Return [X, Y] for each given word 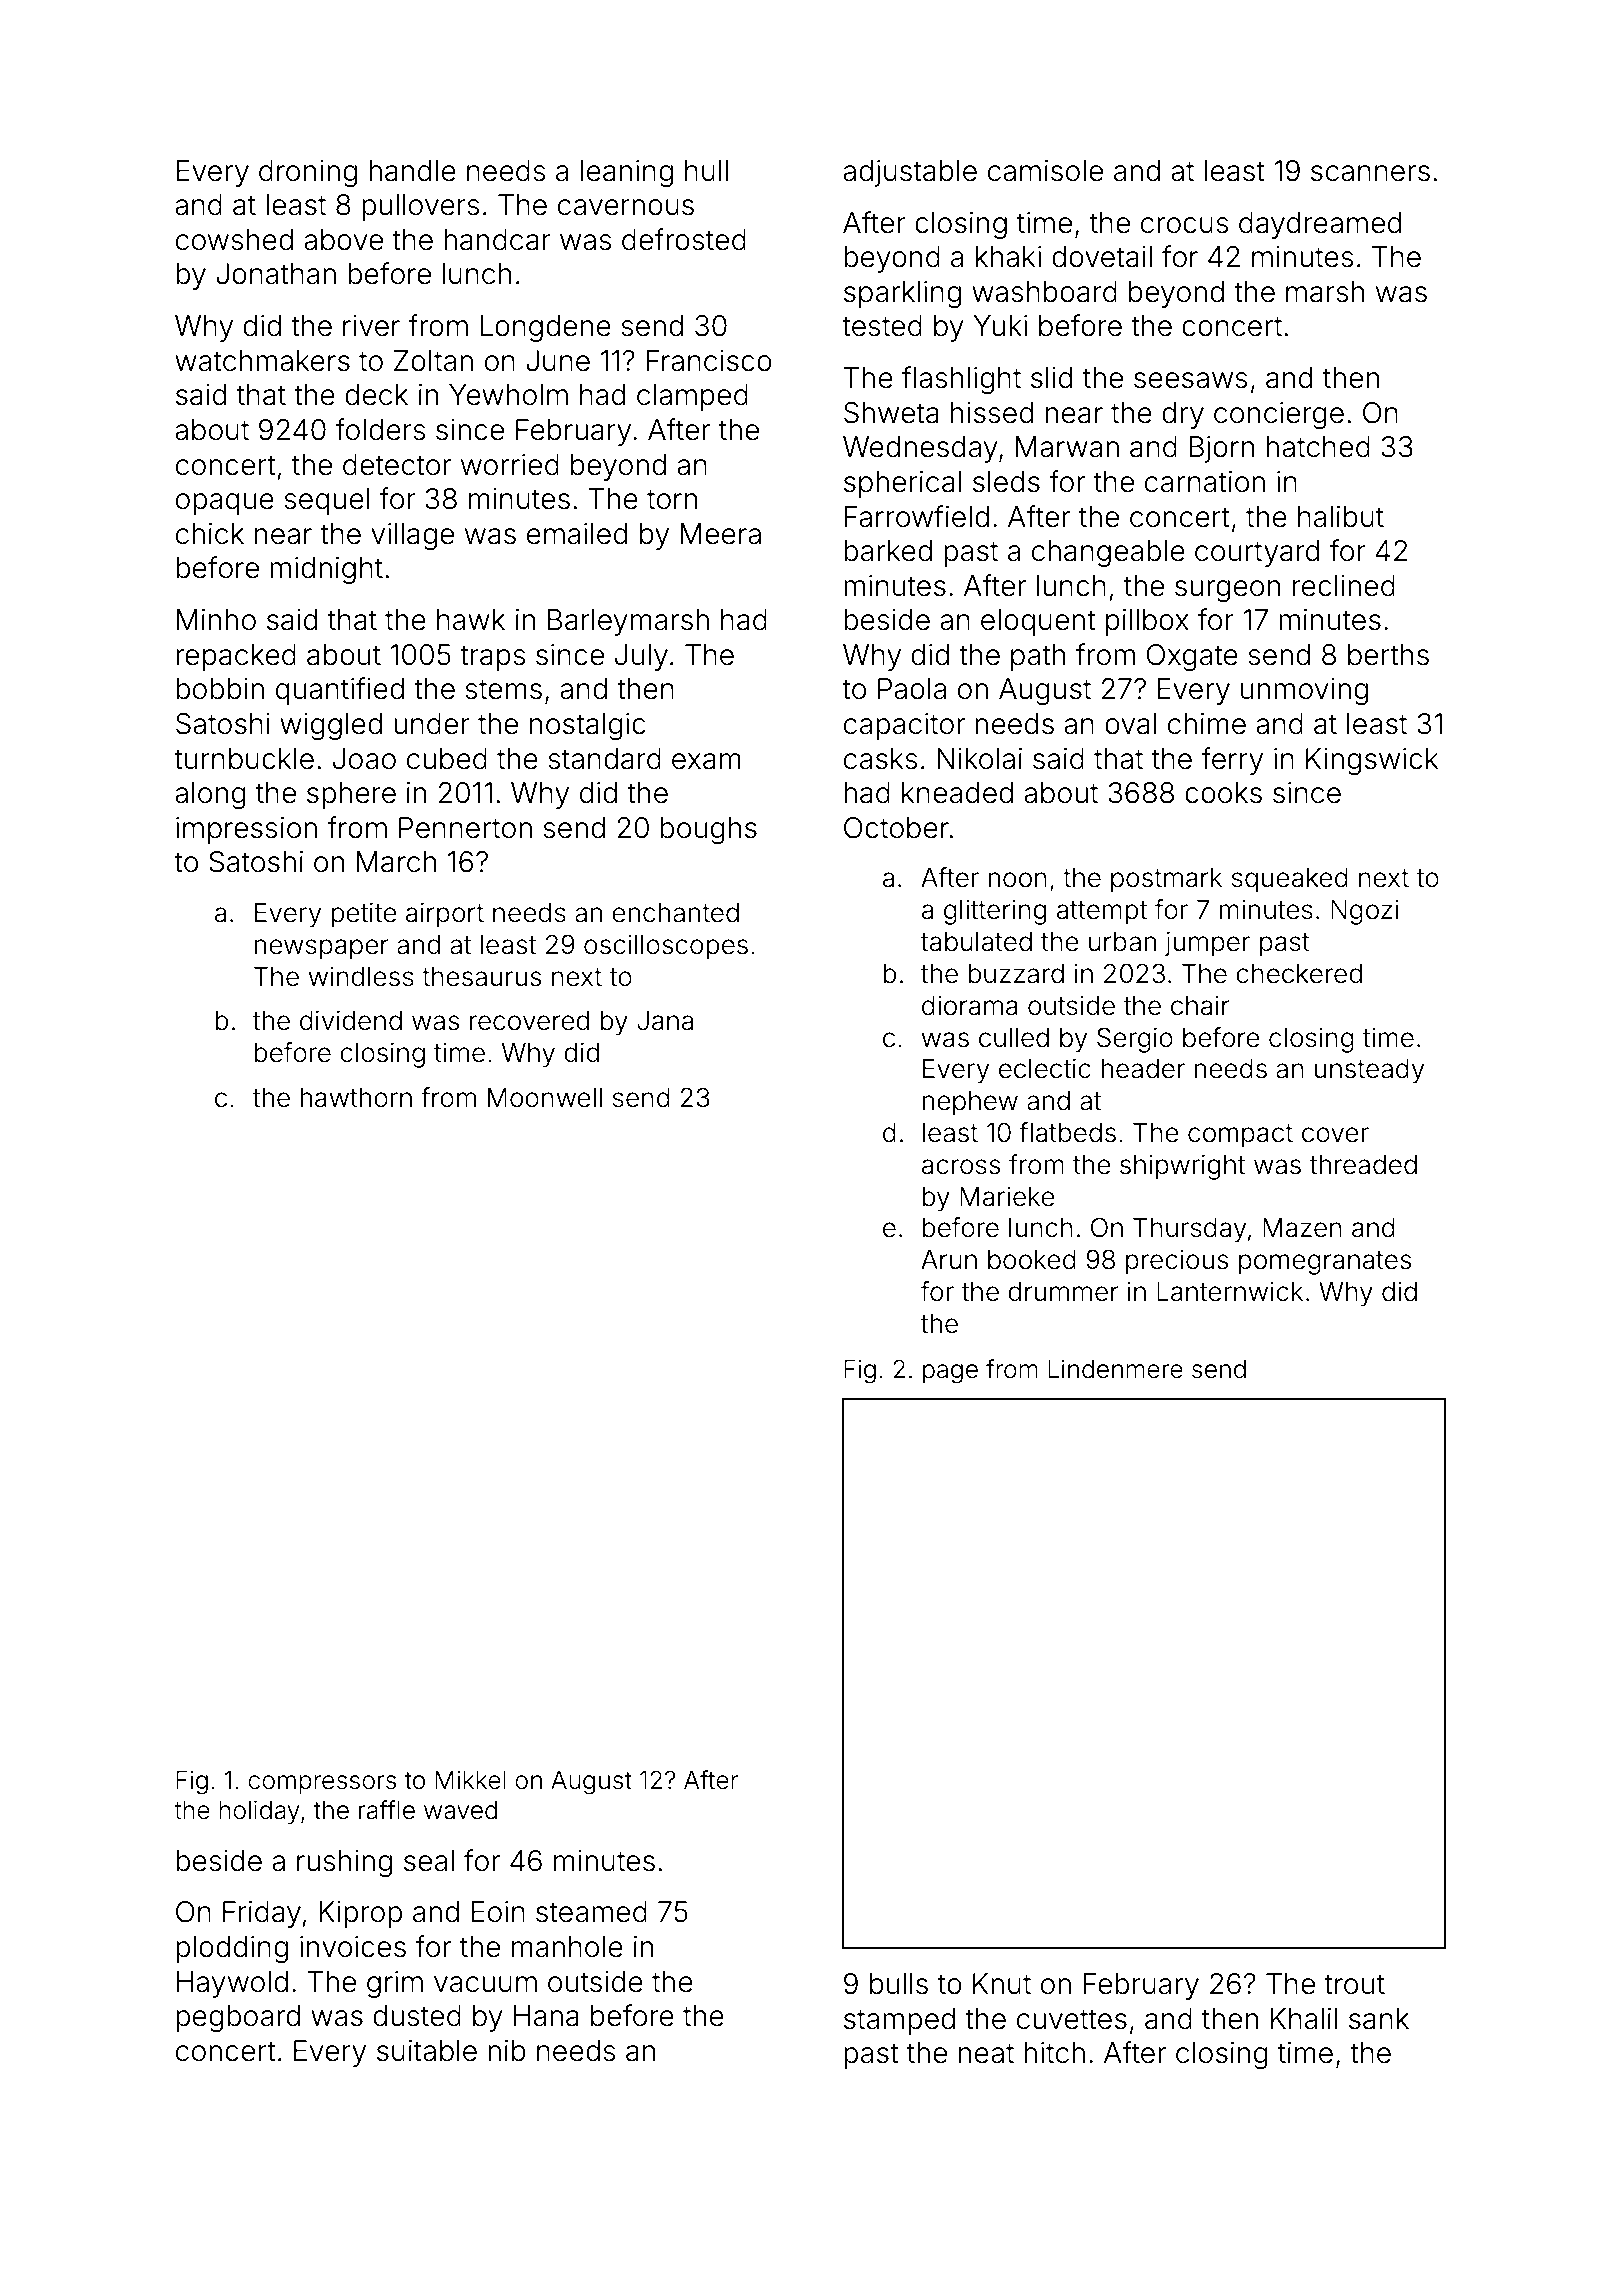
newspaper [321, 949]
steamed [591, 1912]
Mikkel [470, 1780]
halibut [1341, 517]
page [950, 1374]
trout [1354, 1984]
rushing [344, 1863]
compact [1240, 1136]
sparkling [902, 294]
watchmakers [262, 361]
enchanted [675, 913]
